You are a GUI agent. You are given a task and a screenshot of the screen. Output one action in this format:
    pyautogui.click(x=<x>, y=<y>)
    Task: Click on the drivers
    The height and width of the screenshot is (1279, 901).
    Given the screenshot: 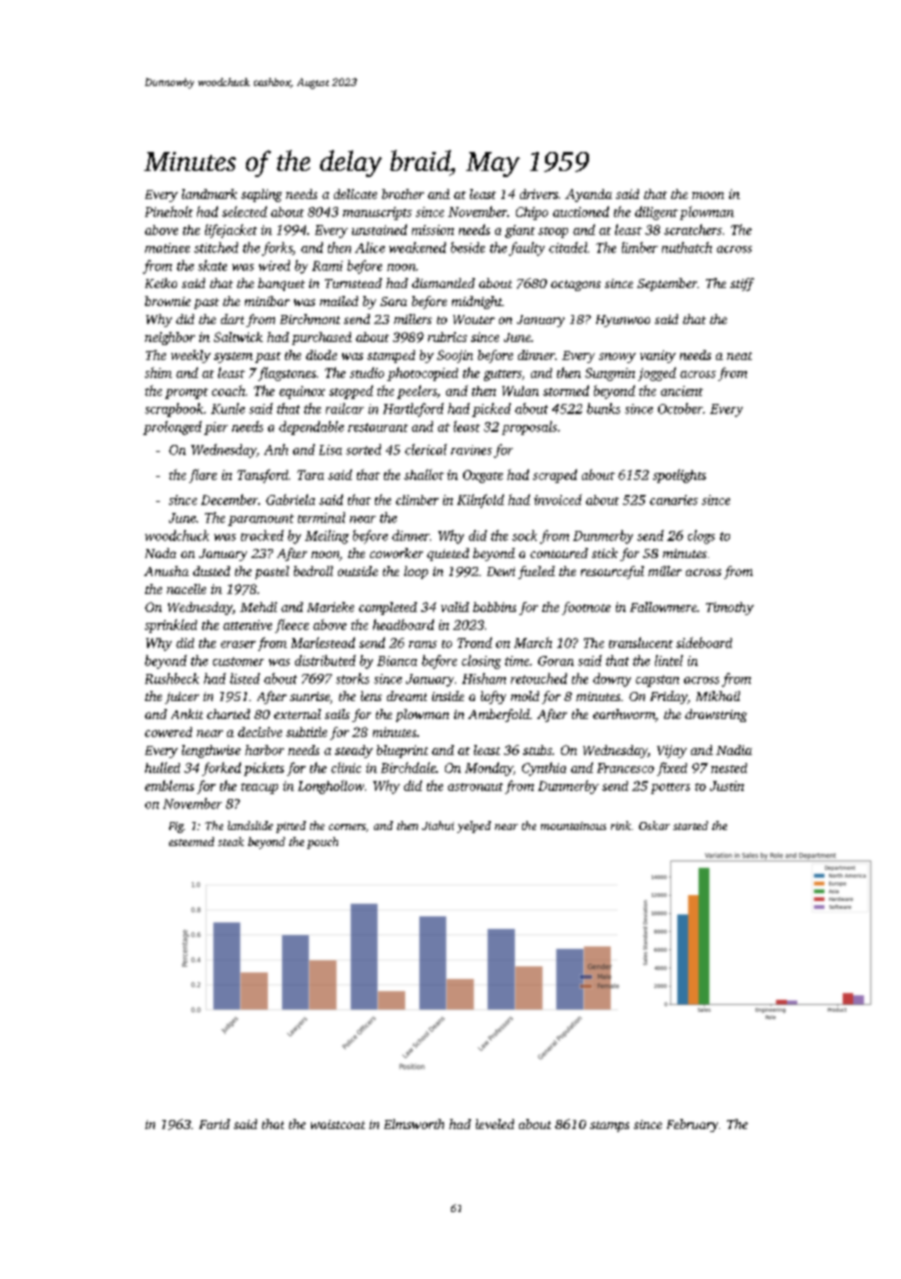 What is the action you would take?
    pyautogui.click(x=539, y=194)
